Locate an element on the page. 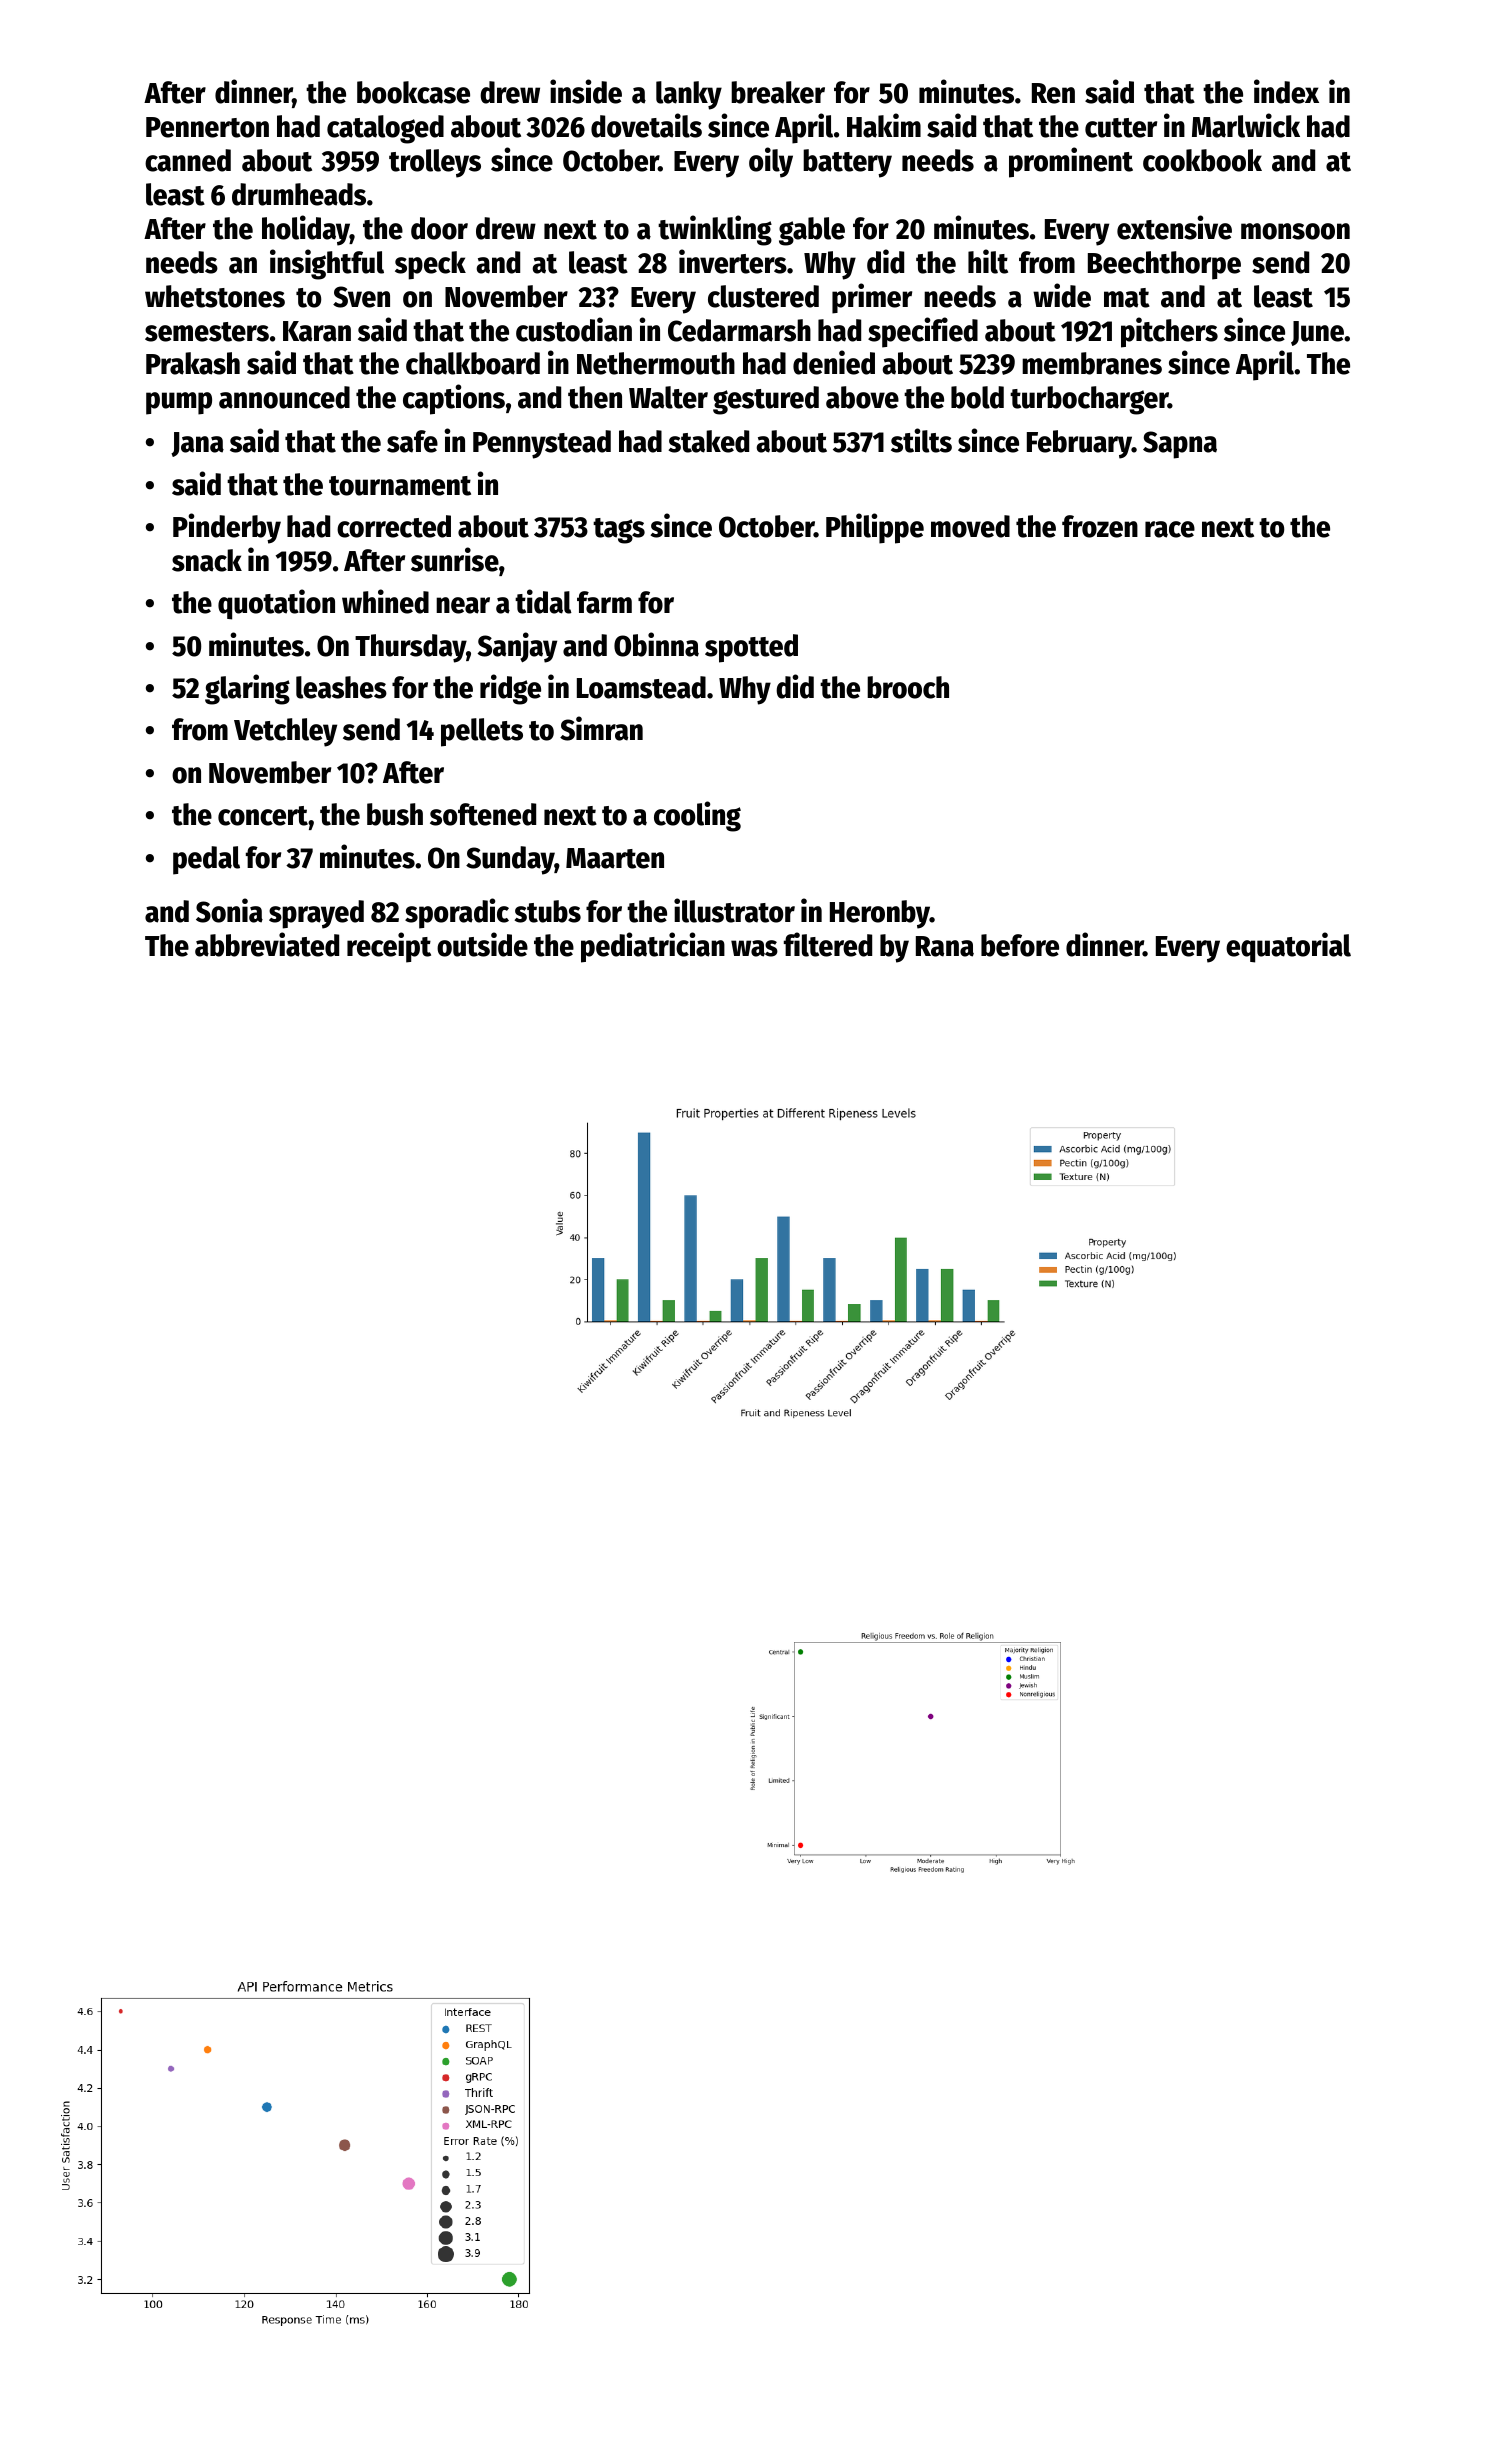 The image size is (1496, 2464). above is located at coordinates (862, 397).
